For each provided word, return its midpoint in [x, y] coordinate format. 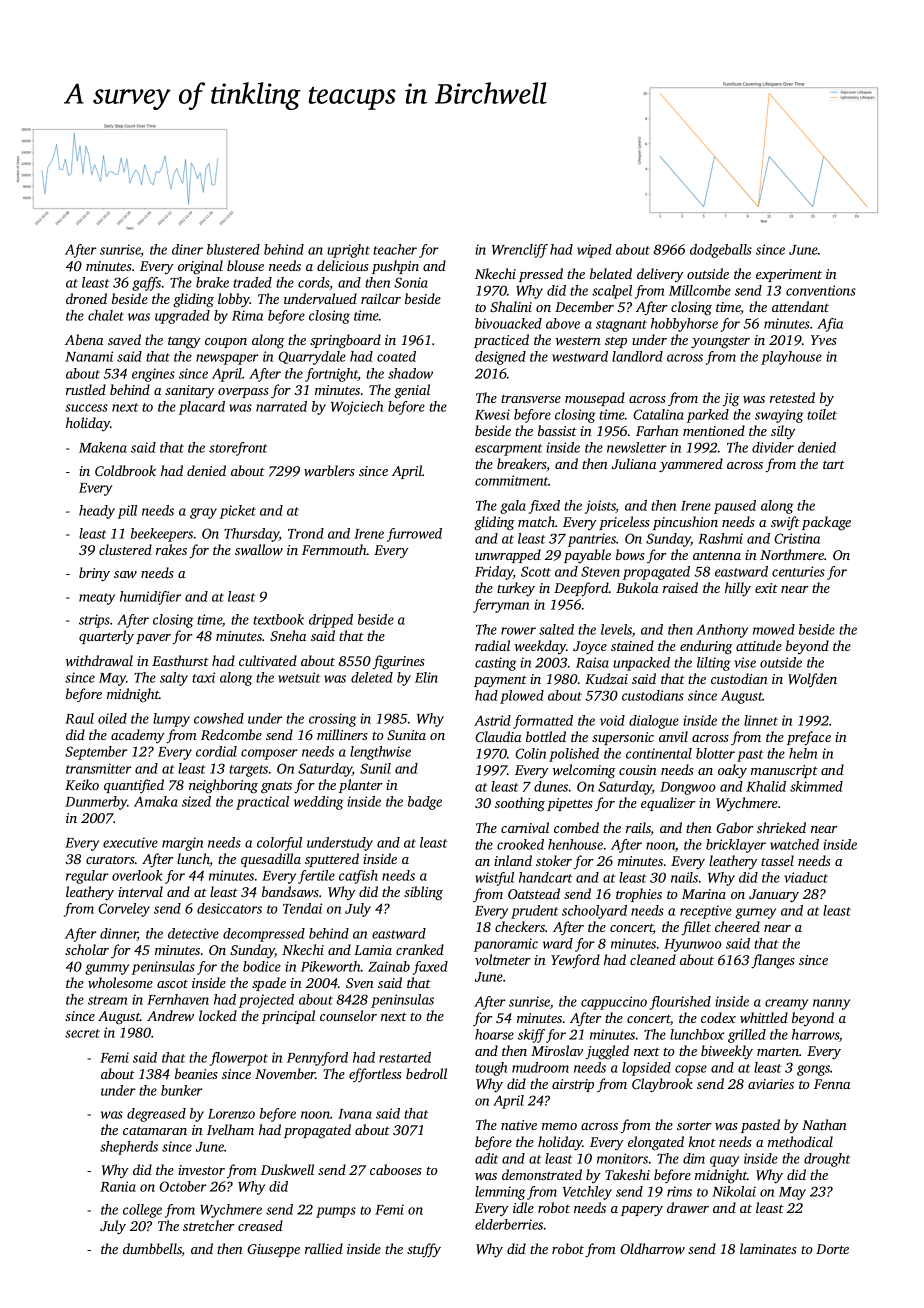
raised [680, 587]
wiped [594, 251]
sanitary [190, 391]
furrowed [414, 535]
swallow [259, 549]
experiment [789, 275]
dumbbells [152, 1250]
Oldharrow [652, 1248]
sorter [694, 1126]
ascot [172, 984]
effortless [375, 1075]
